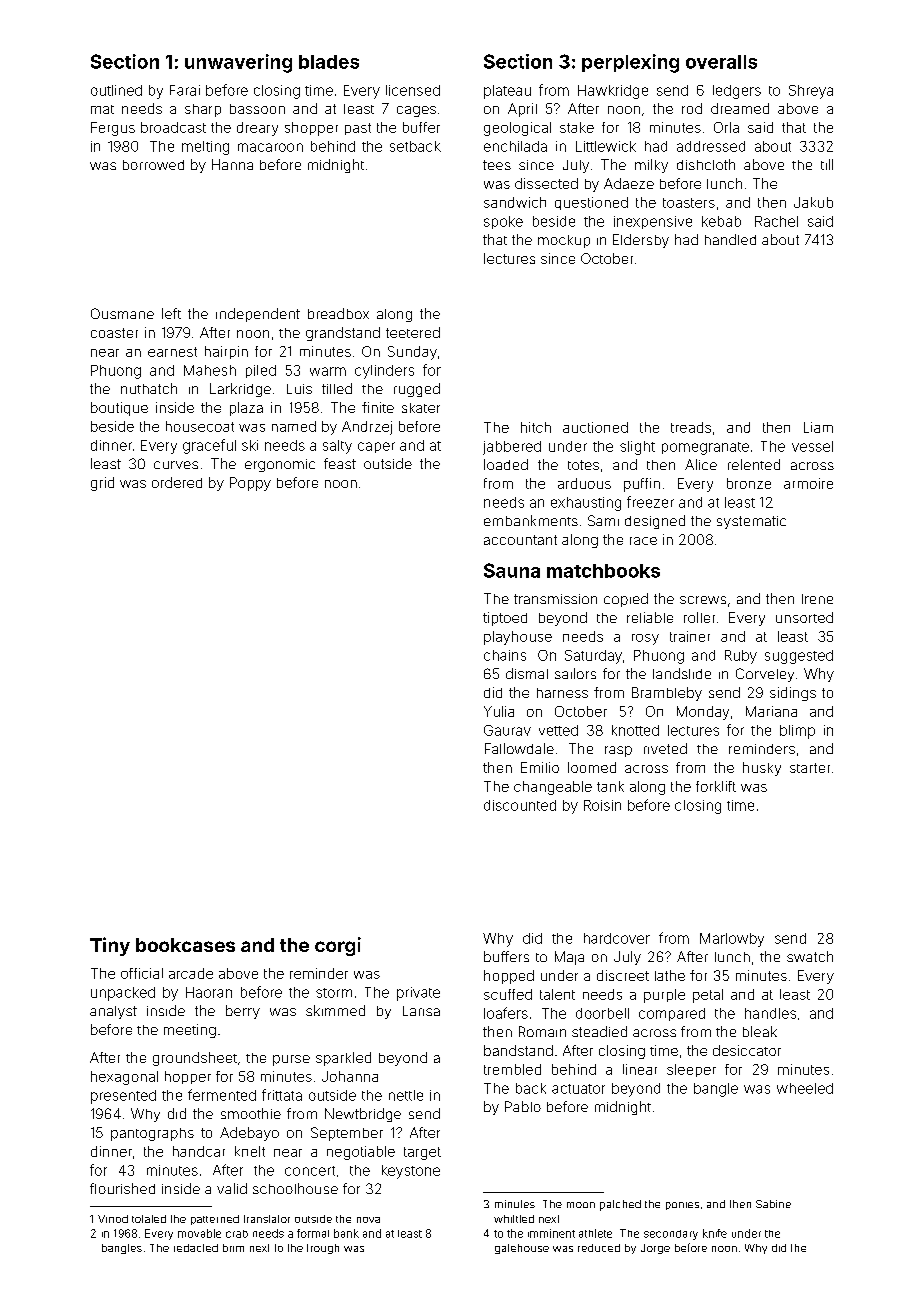  Describe the element at coordinates (747, 1050) in the screenshot. I see `desiccator` at that location.
